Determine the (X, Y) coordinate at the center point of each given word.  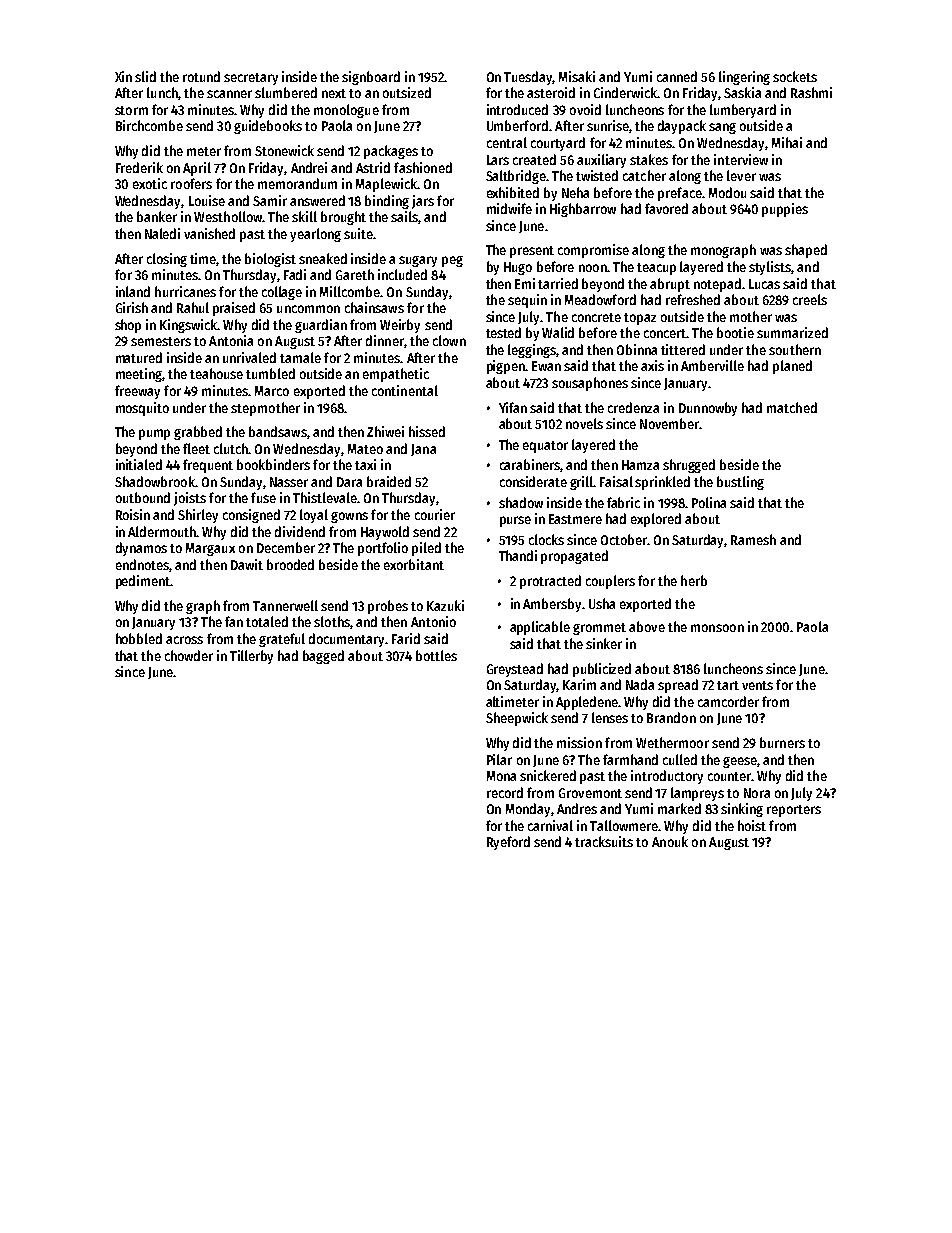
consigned (251, 516)
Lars (498, 160)
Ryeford (508, 843)
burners (782, 742)
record (505, 792)
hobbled (139, 638)
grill (582, 483)
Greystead (515, 670)
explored (656, 520)
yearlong (315, 235)
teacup (656, 269)
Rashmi (811, 92)
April (197, 169)
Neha (575, 192)
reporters (794, 811)
